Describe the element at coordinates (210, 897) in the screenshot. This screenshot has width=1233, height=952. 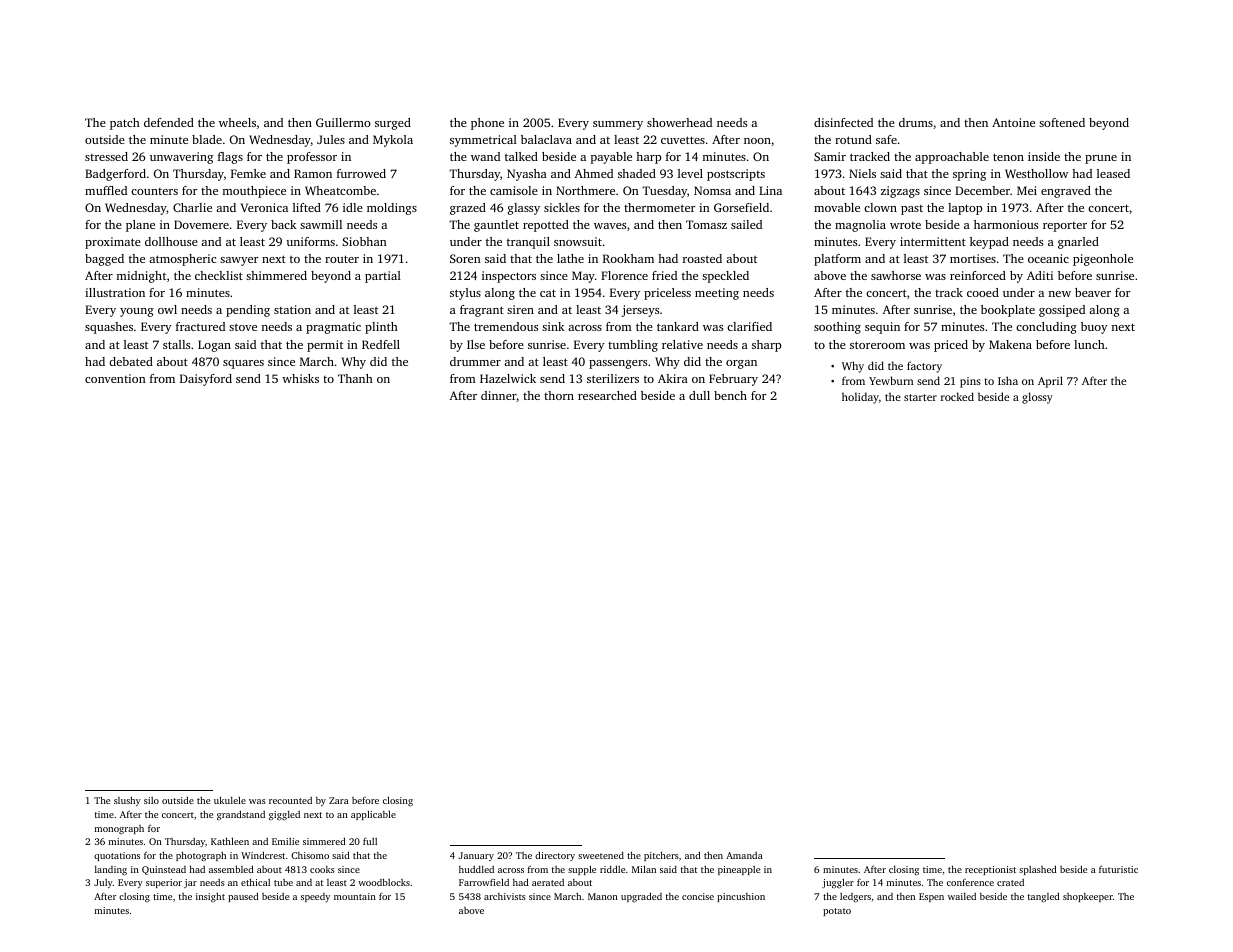
I see `insight` at that location.
